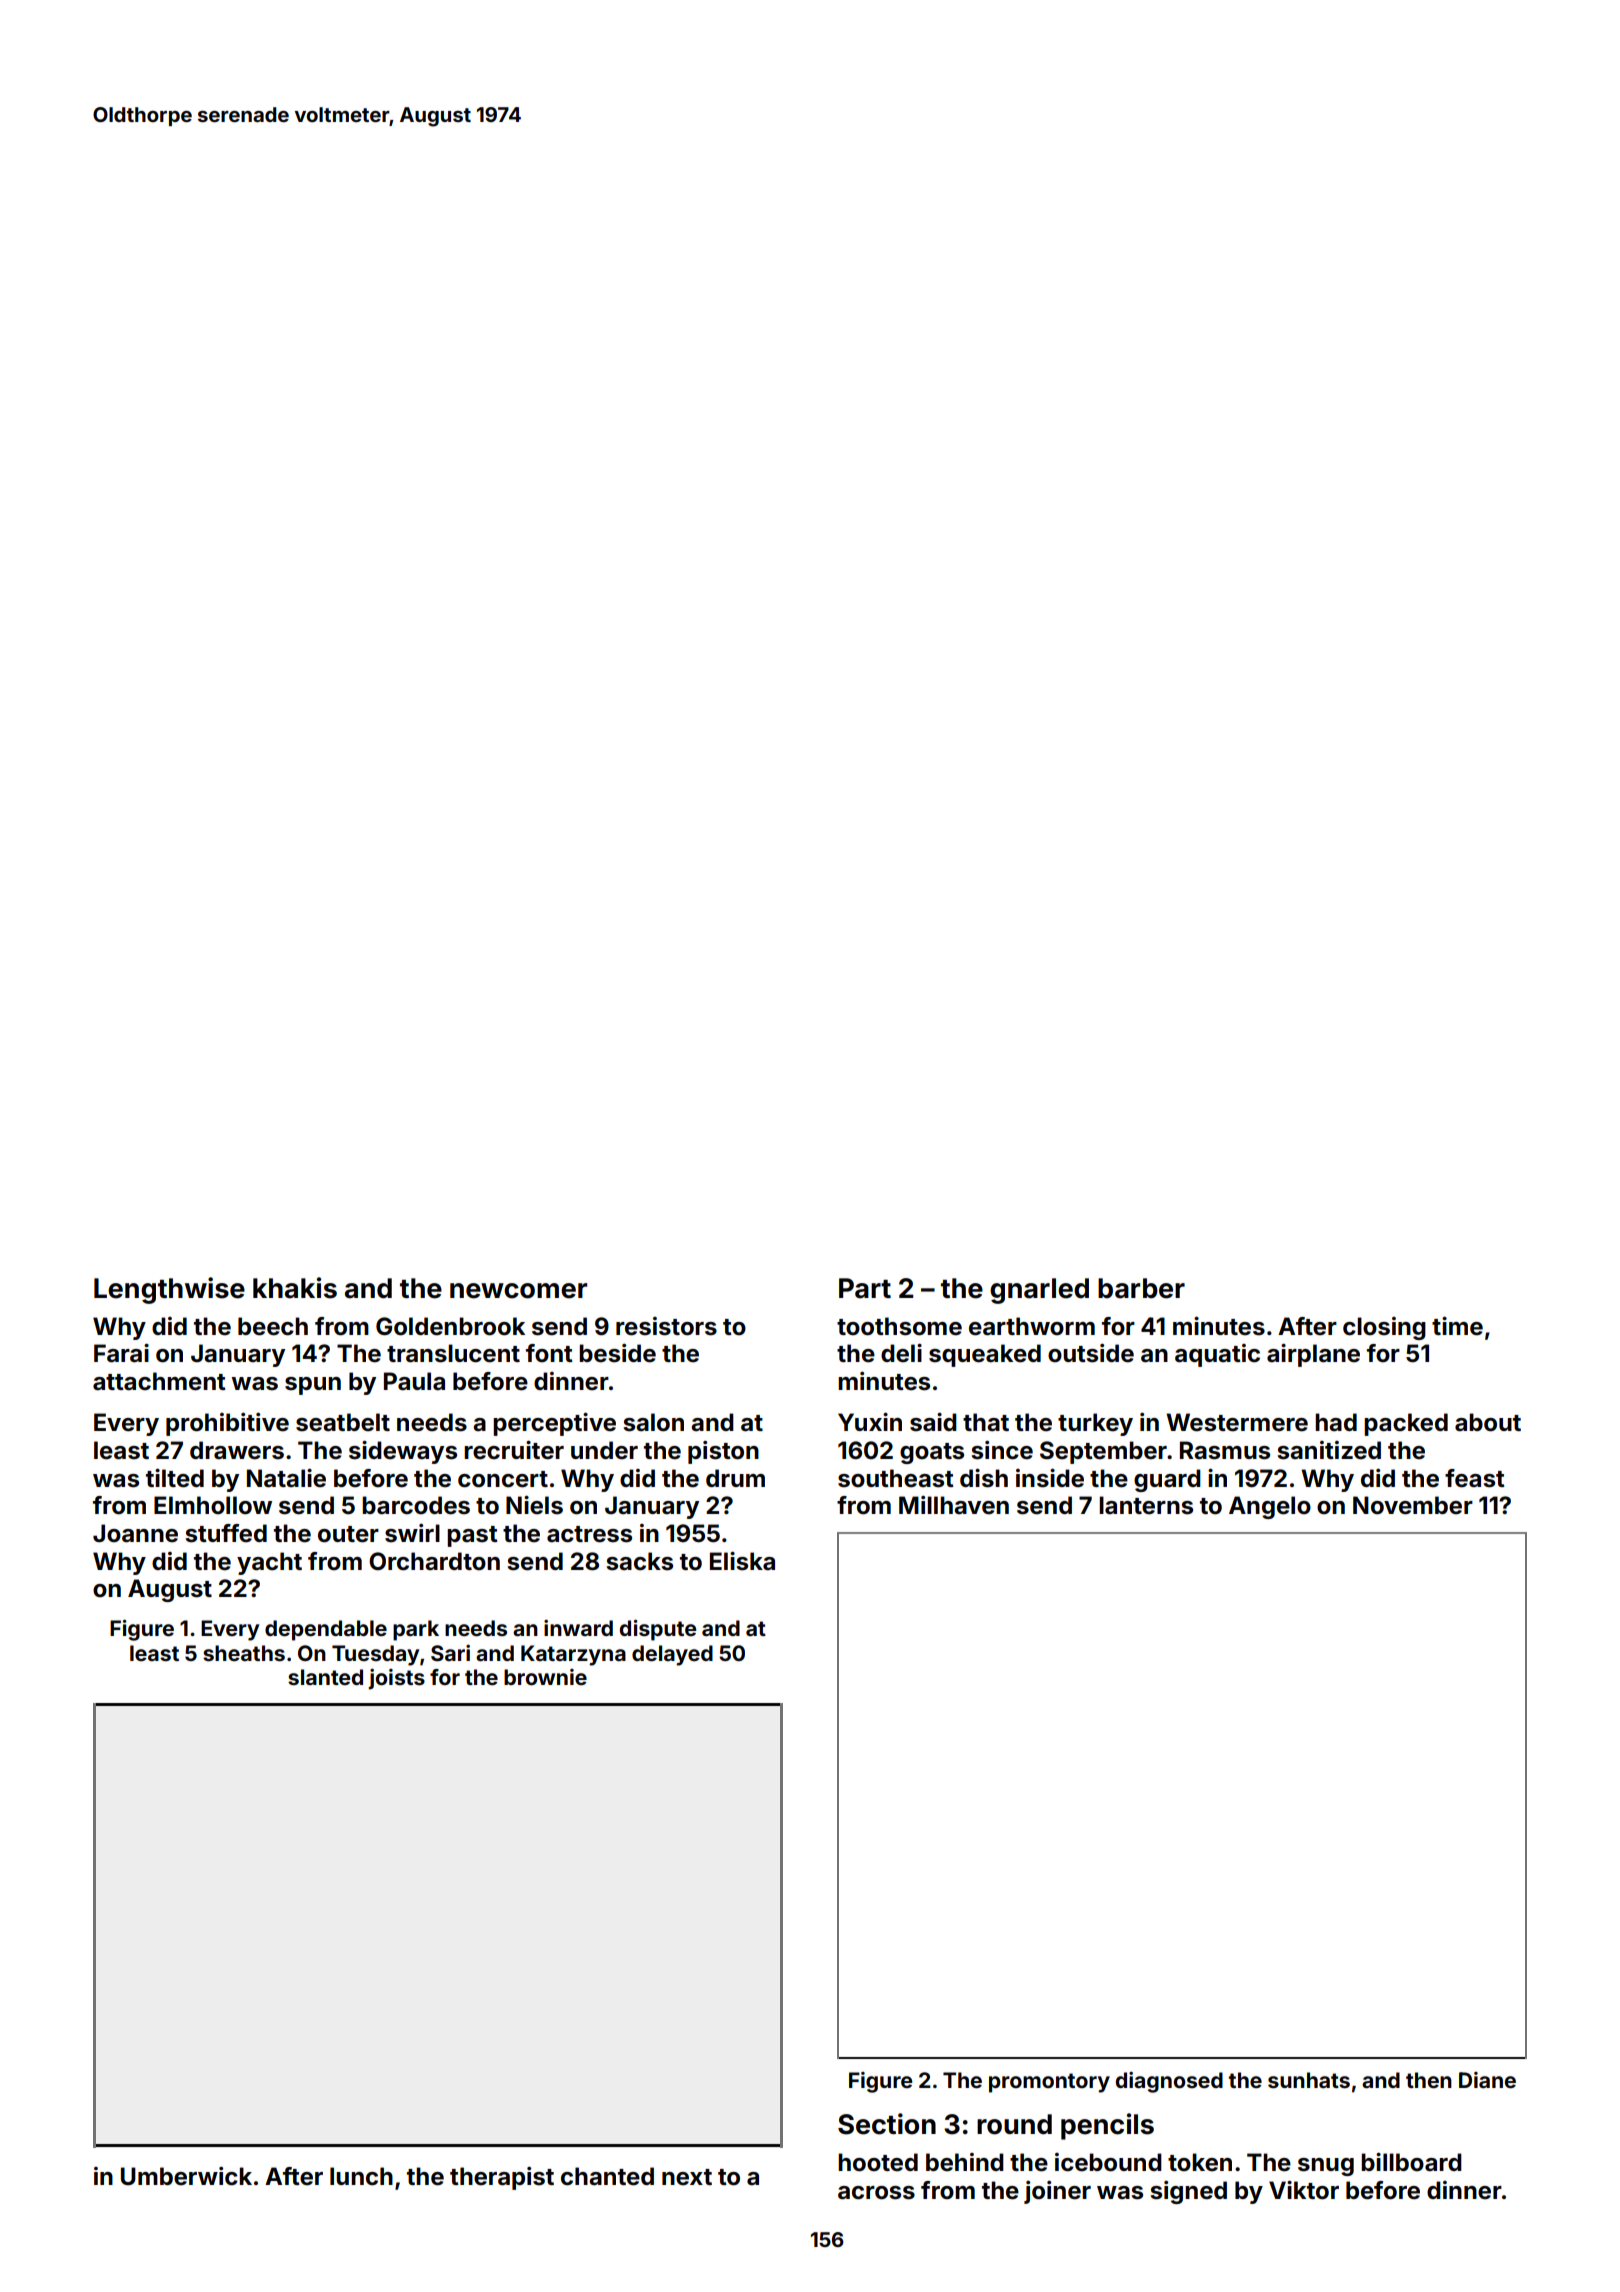 The image size is (1620, 2292). What do you see at coordinates (295, 1288) in the screenshot?
I see `khakis` at bounding box center [295, 1288].
